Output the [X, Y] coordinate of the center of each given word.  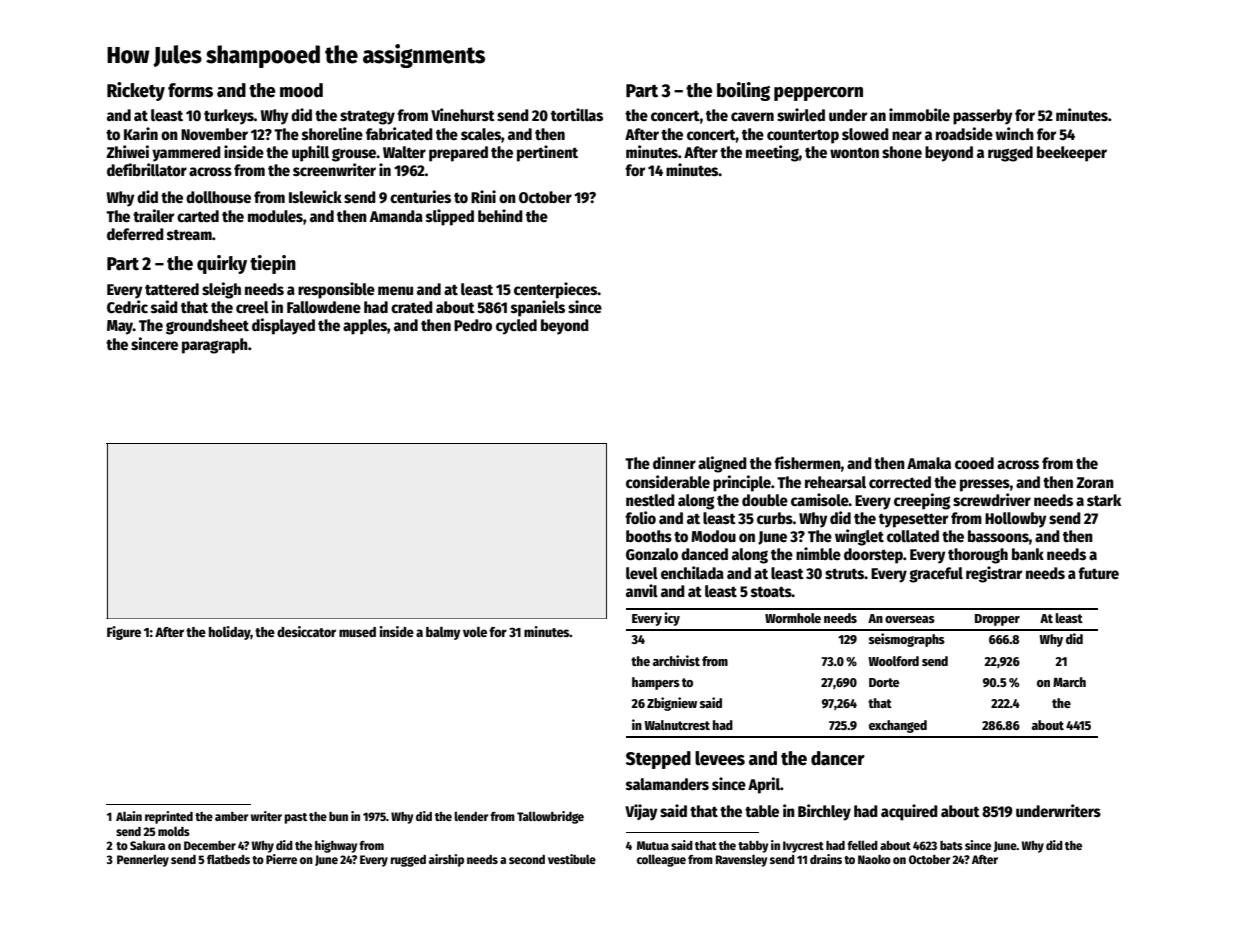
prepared [458, 154]
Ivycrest [803, 847]
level [642, 573]
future [1098, 573]
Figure [124, 633]
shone [902, 152]
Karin [141, 133]
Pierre [281, 859]
